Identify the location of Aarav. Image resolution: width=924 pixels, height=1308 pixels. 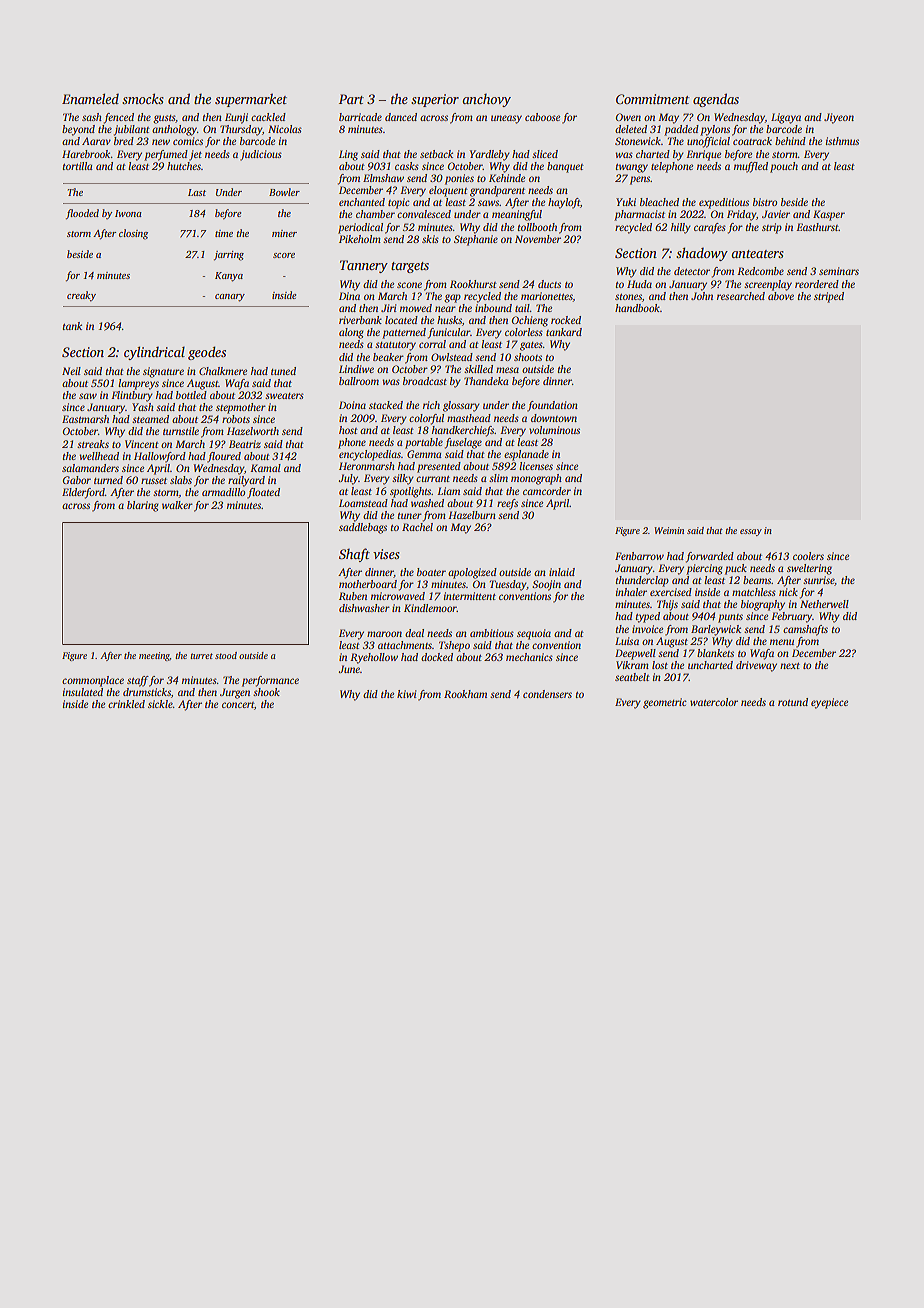
(96, 141).
